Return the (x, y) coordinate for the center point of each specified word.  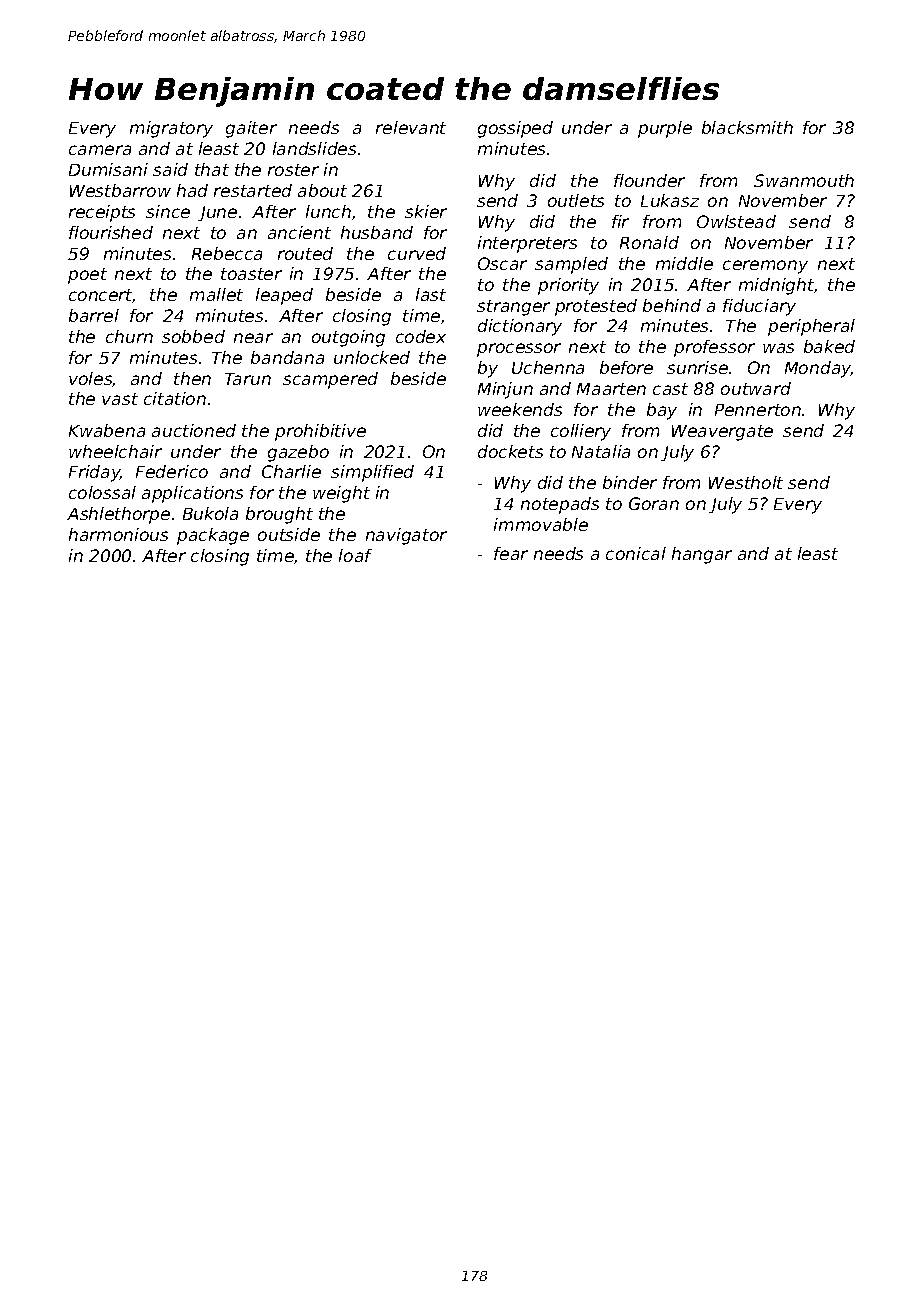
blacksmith (747, 127)
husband (377, 232)
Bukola (210, 513)
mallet (216, 294)
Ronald (649, 242)
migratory (171, 129)
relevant (411, 127)
